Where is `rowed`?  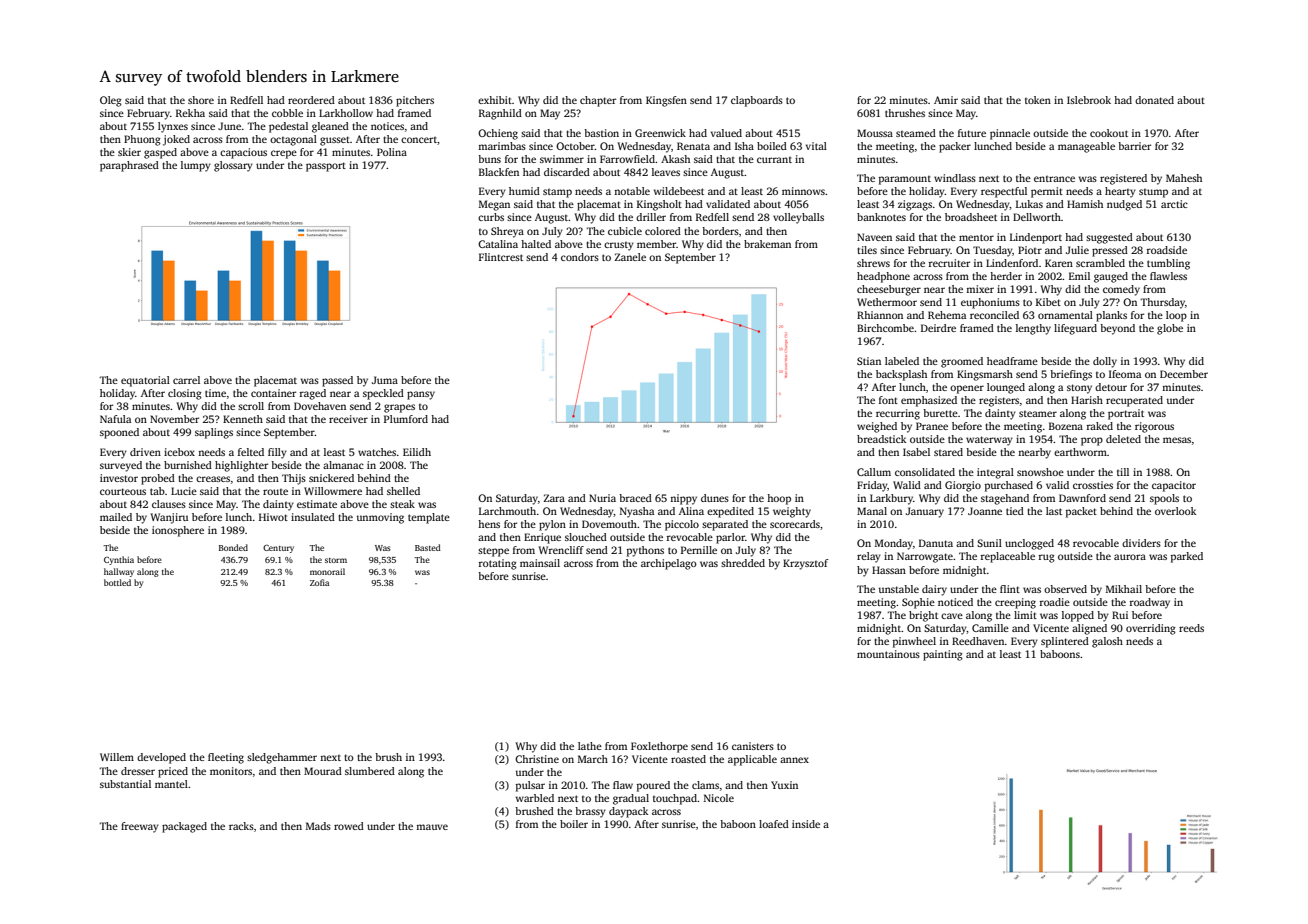
rowed is located at coordinates (349, 826).
